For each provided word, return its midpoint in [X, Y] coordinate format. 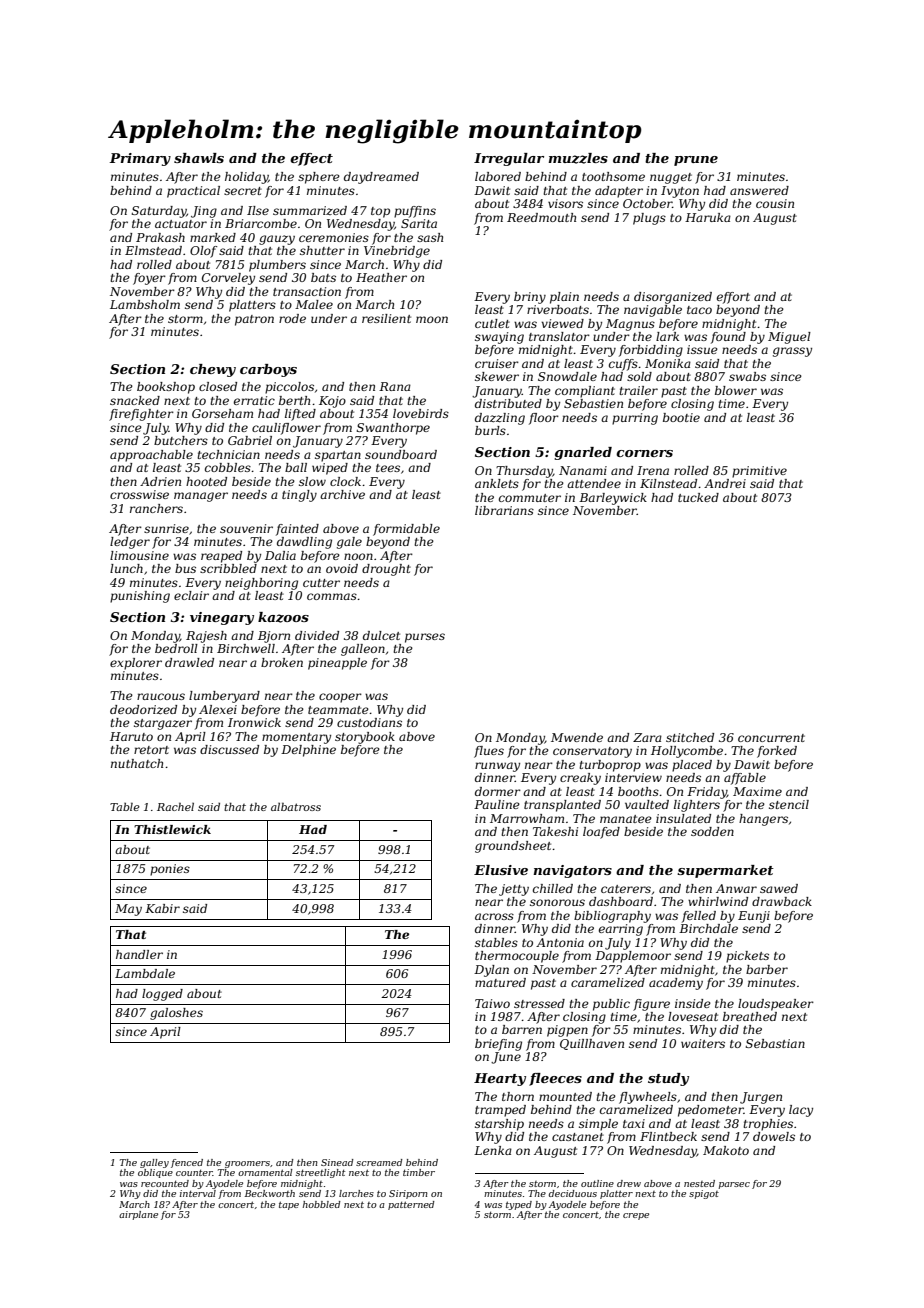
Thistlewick [172, 829]
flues [489, 752]
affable [745, 779]
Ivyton [680, 192]
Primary [140, 159]
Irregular [509, 159]
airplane [138, 1215]
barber [767, 969]
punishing [140, 597]
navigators [572, 871]
